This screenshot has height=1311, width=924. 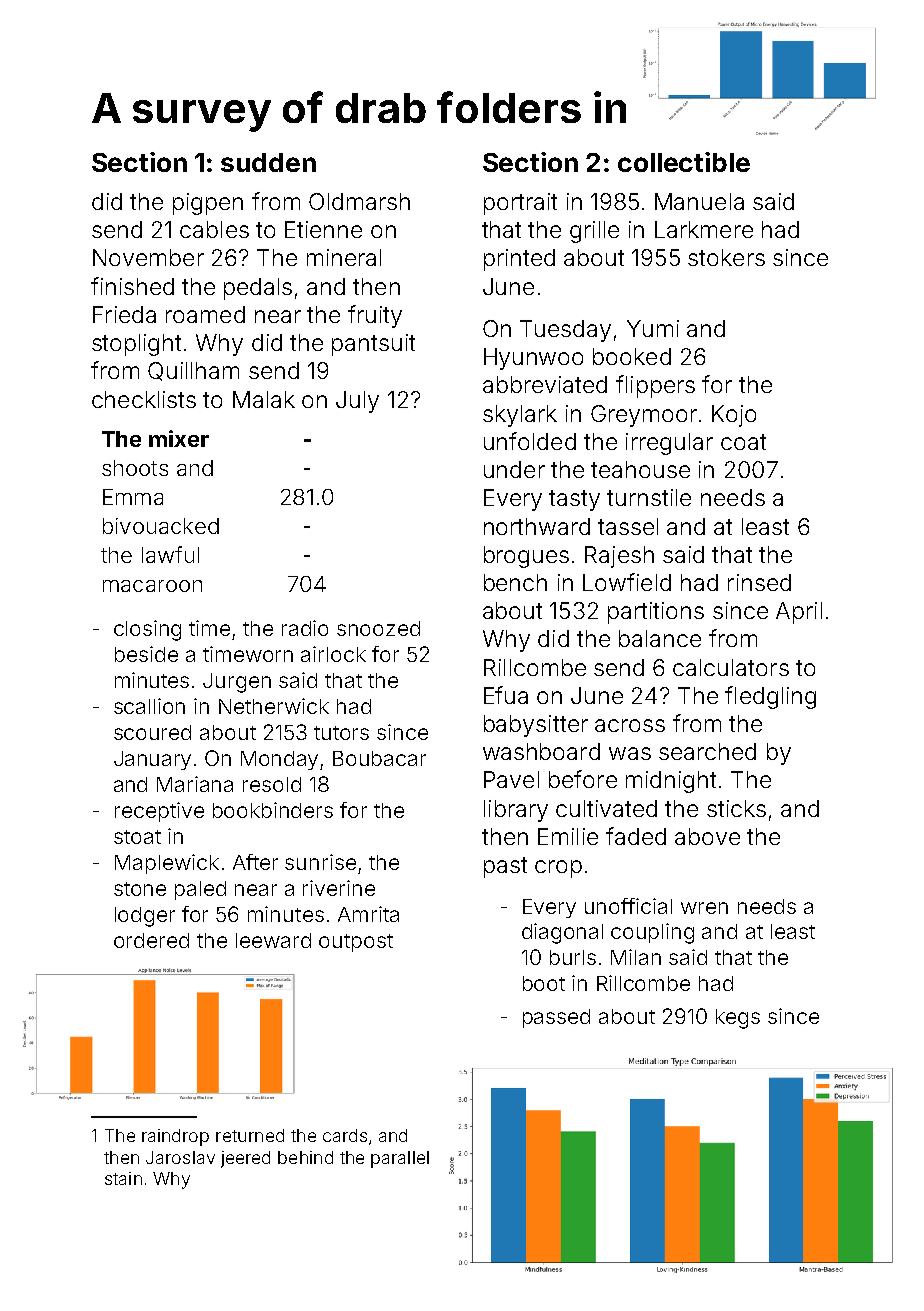 What do you see at coordinates (145, 917) in the screenshot?
I see `lodger` at bounding box center [145, 917].
